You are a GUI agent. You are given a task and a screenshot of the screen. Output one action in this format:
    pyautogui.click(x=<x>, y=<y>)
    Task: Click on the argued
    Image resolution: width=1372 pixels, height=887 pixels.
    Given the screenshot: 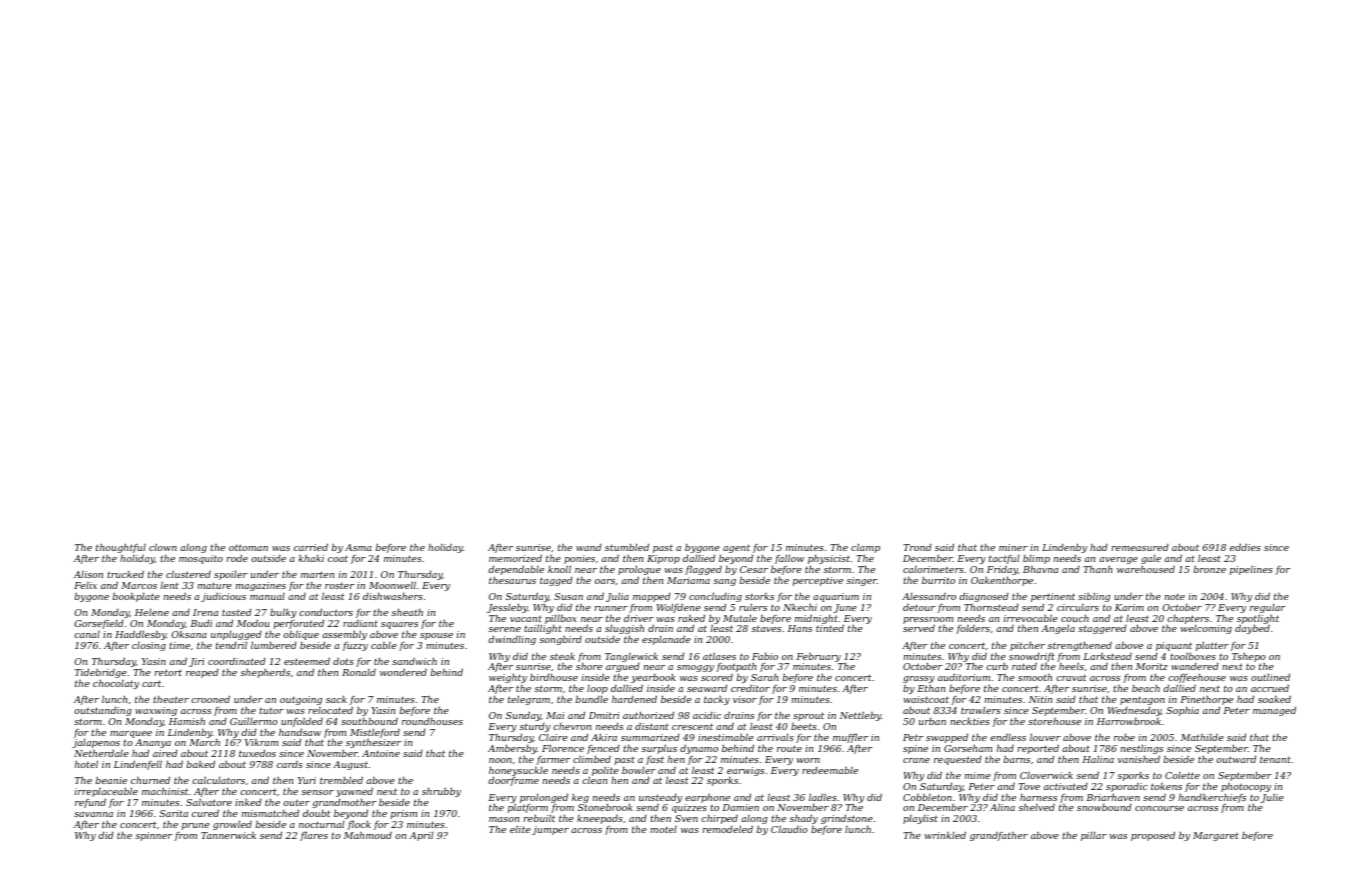 What is the action you would take?
    pyautogui.click(x=623, y=667)
